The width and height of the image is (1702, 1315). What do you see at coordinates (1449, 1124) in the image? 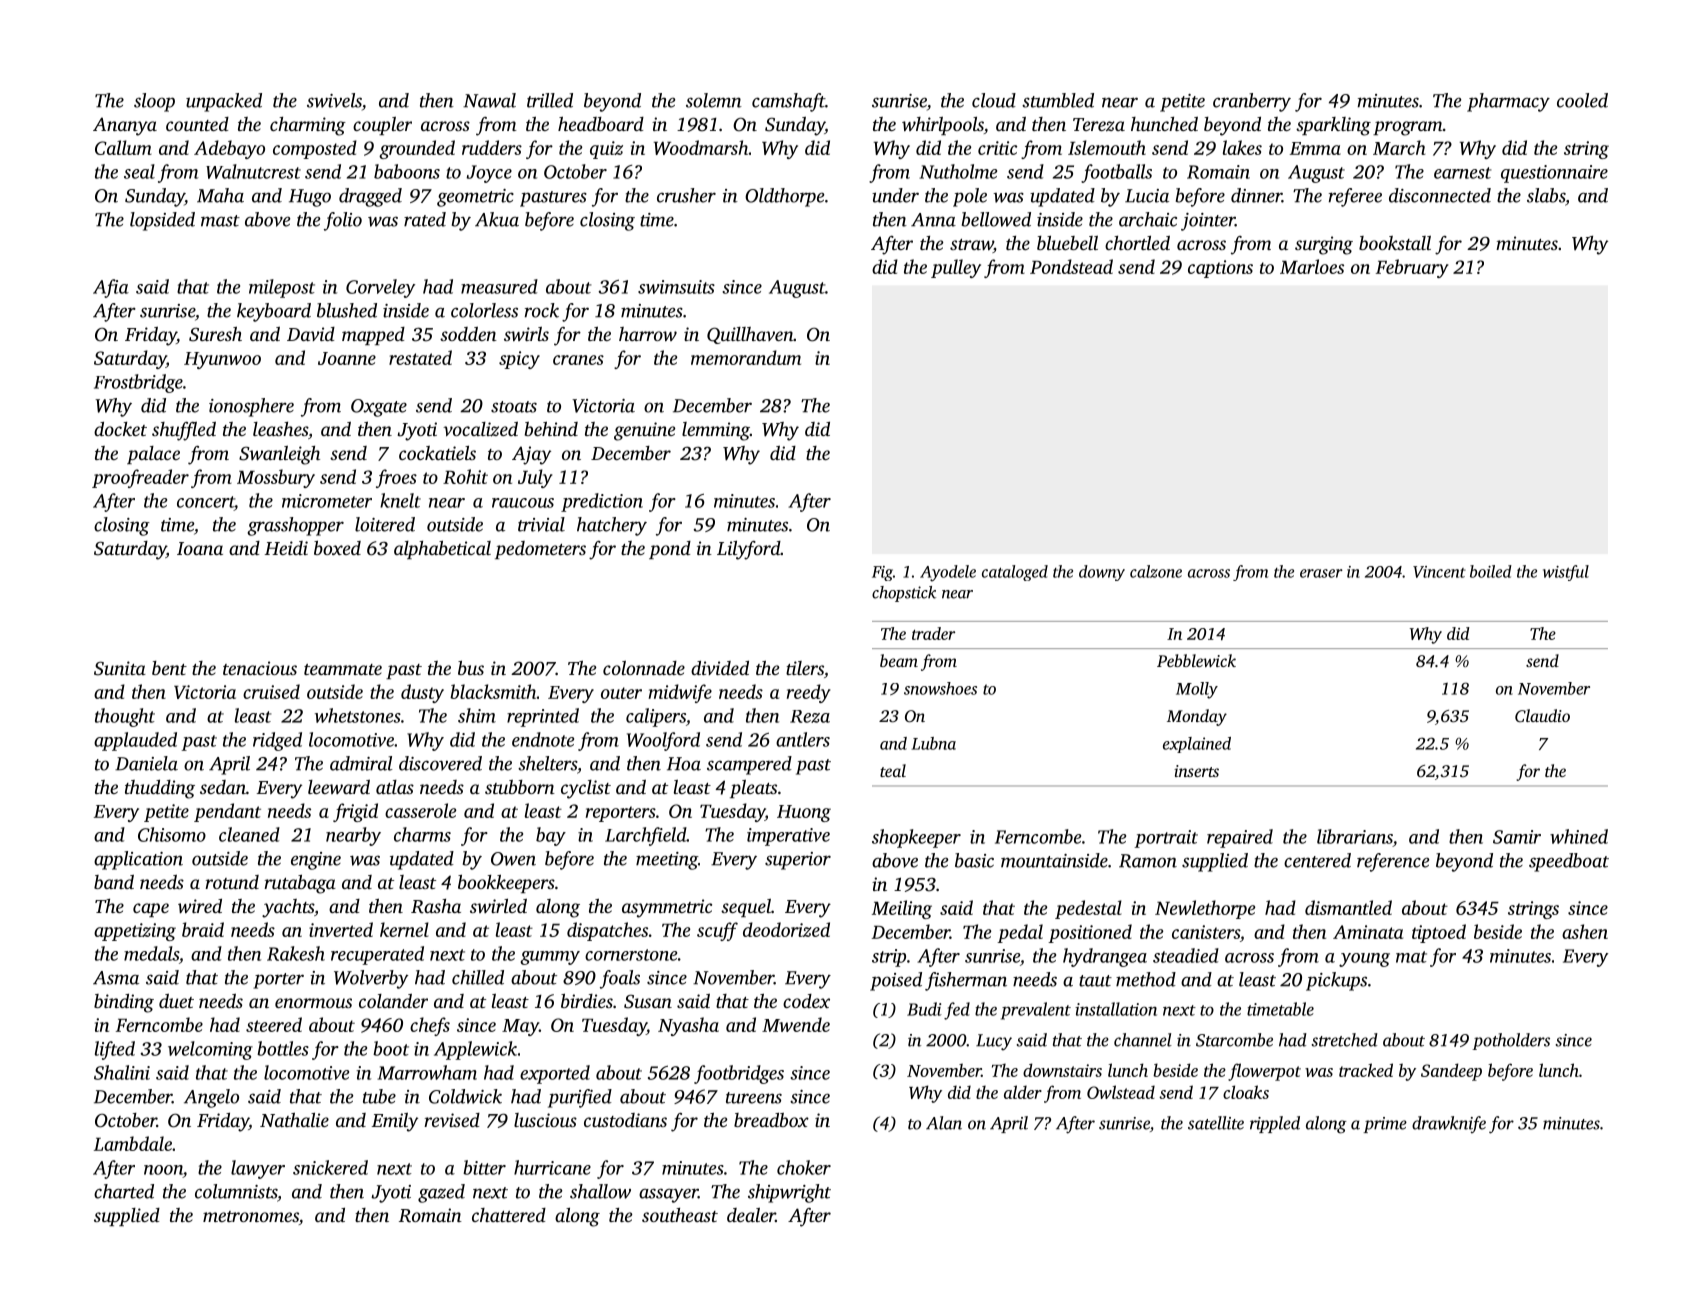
I see `drawknife` at bounding box center [1449, 1124].
